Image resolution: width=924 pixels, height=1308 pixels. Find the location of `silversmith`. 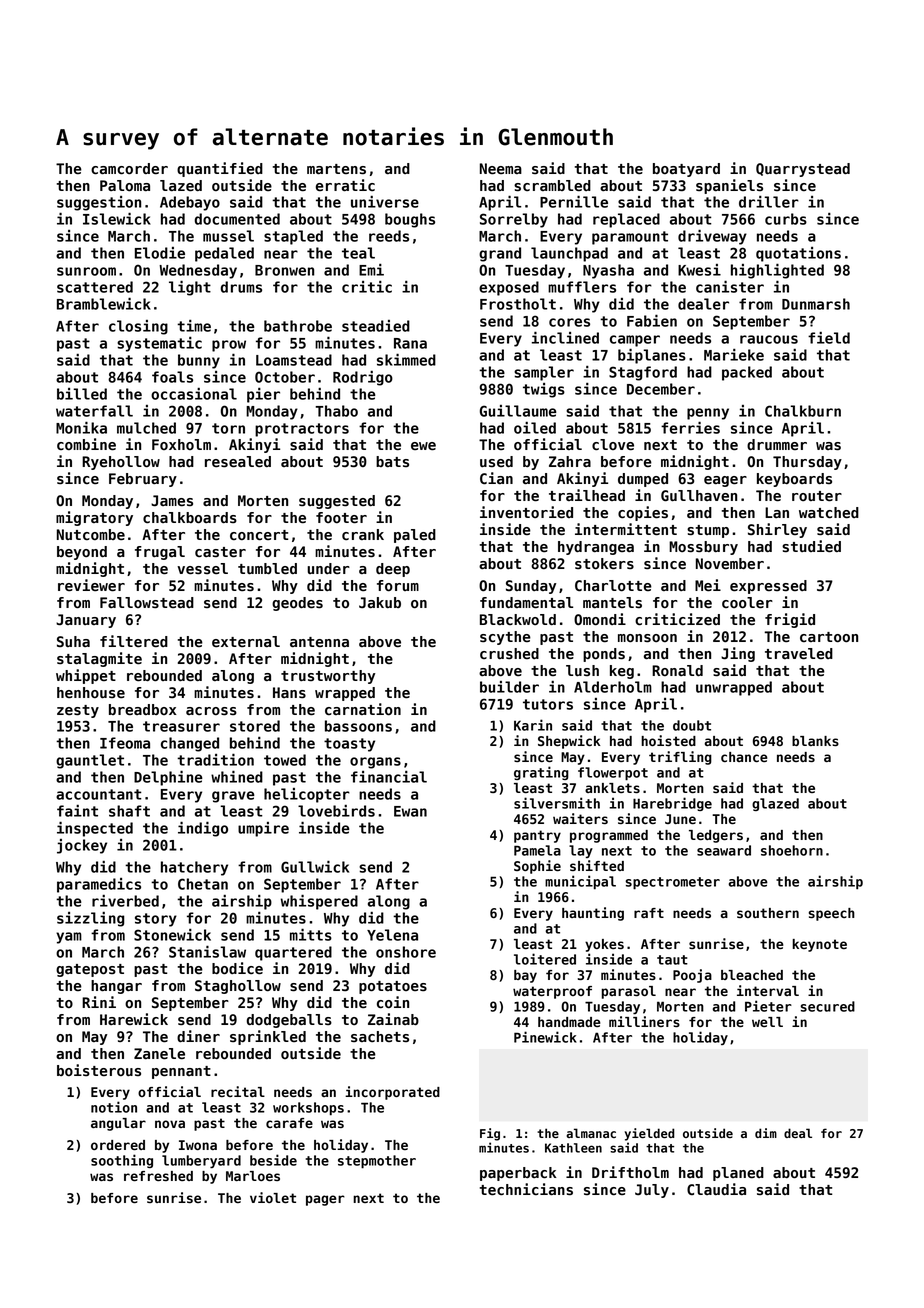

silversmith is located at coordinates (557, 803).
